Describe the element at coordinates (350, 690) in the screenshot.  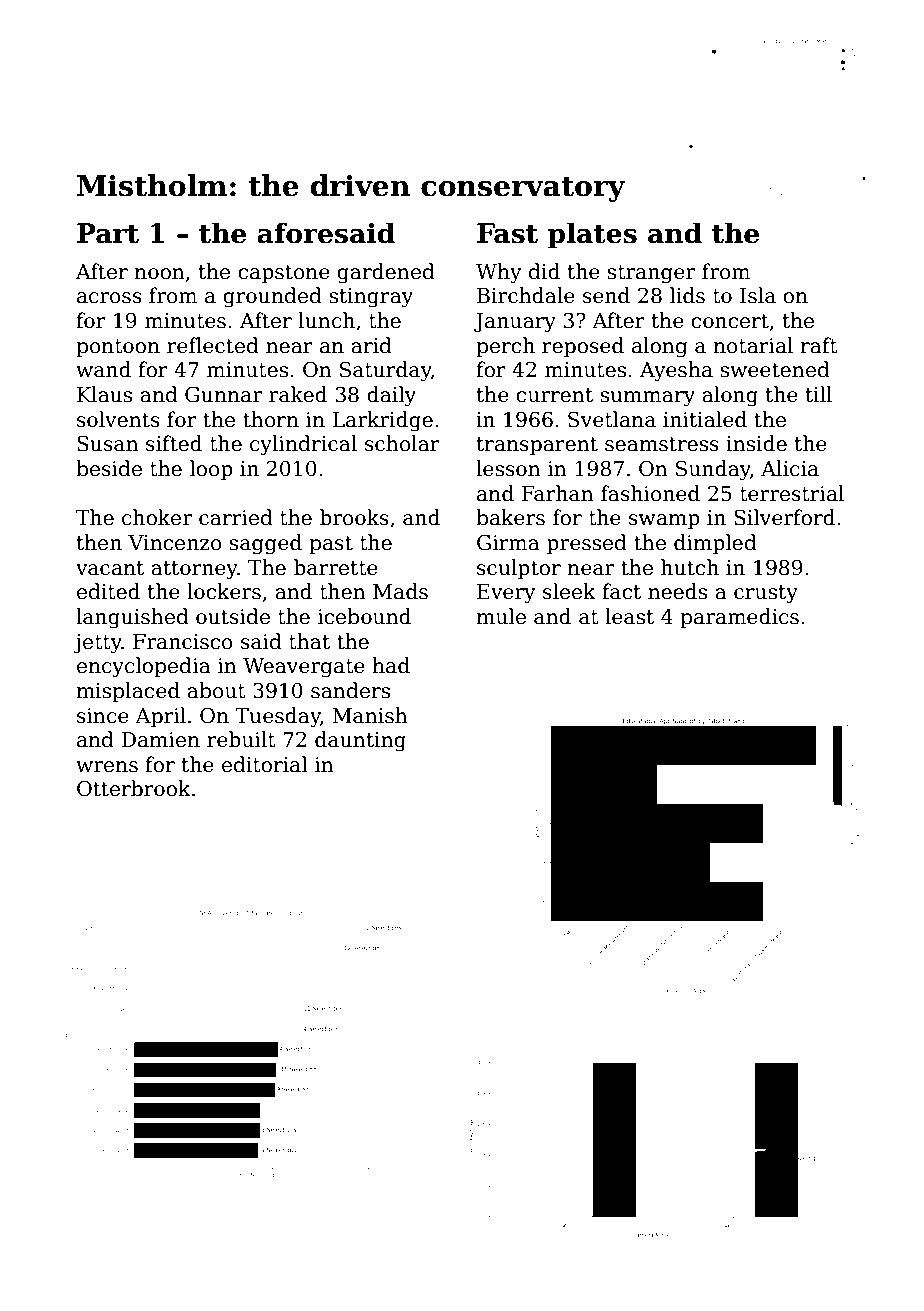
I see `sanders` at that location.
